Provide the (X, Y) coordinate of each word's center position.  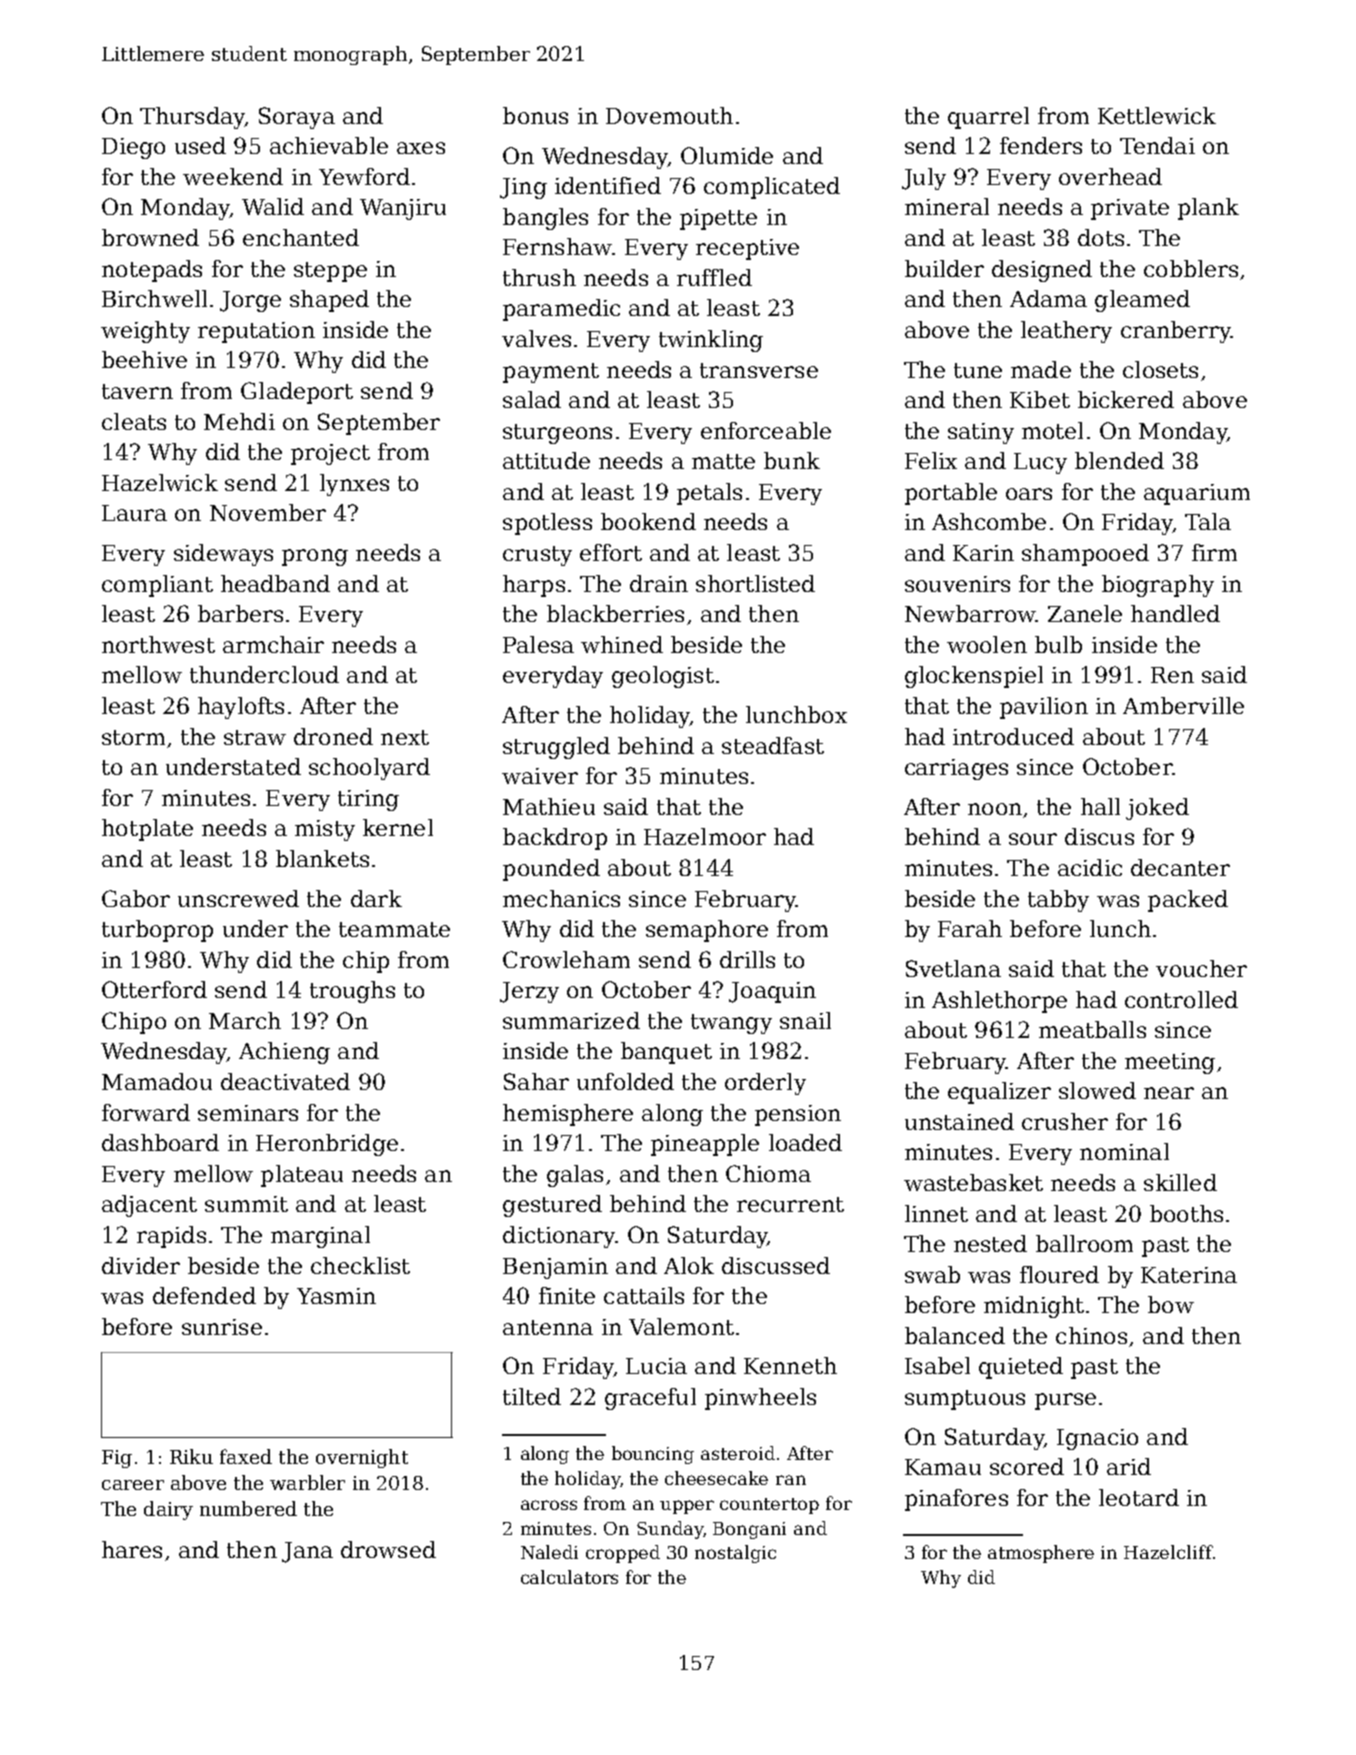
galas (575, 1176)
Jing (523, 188)
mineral (947, 206)
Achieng (284, 1053)
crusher (1065, 1121)
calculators (569, 1577)
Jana (307, 1552)
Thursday (192, 118)
